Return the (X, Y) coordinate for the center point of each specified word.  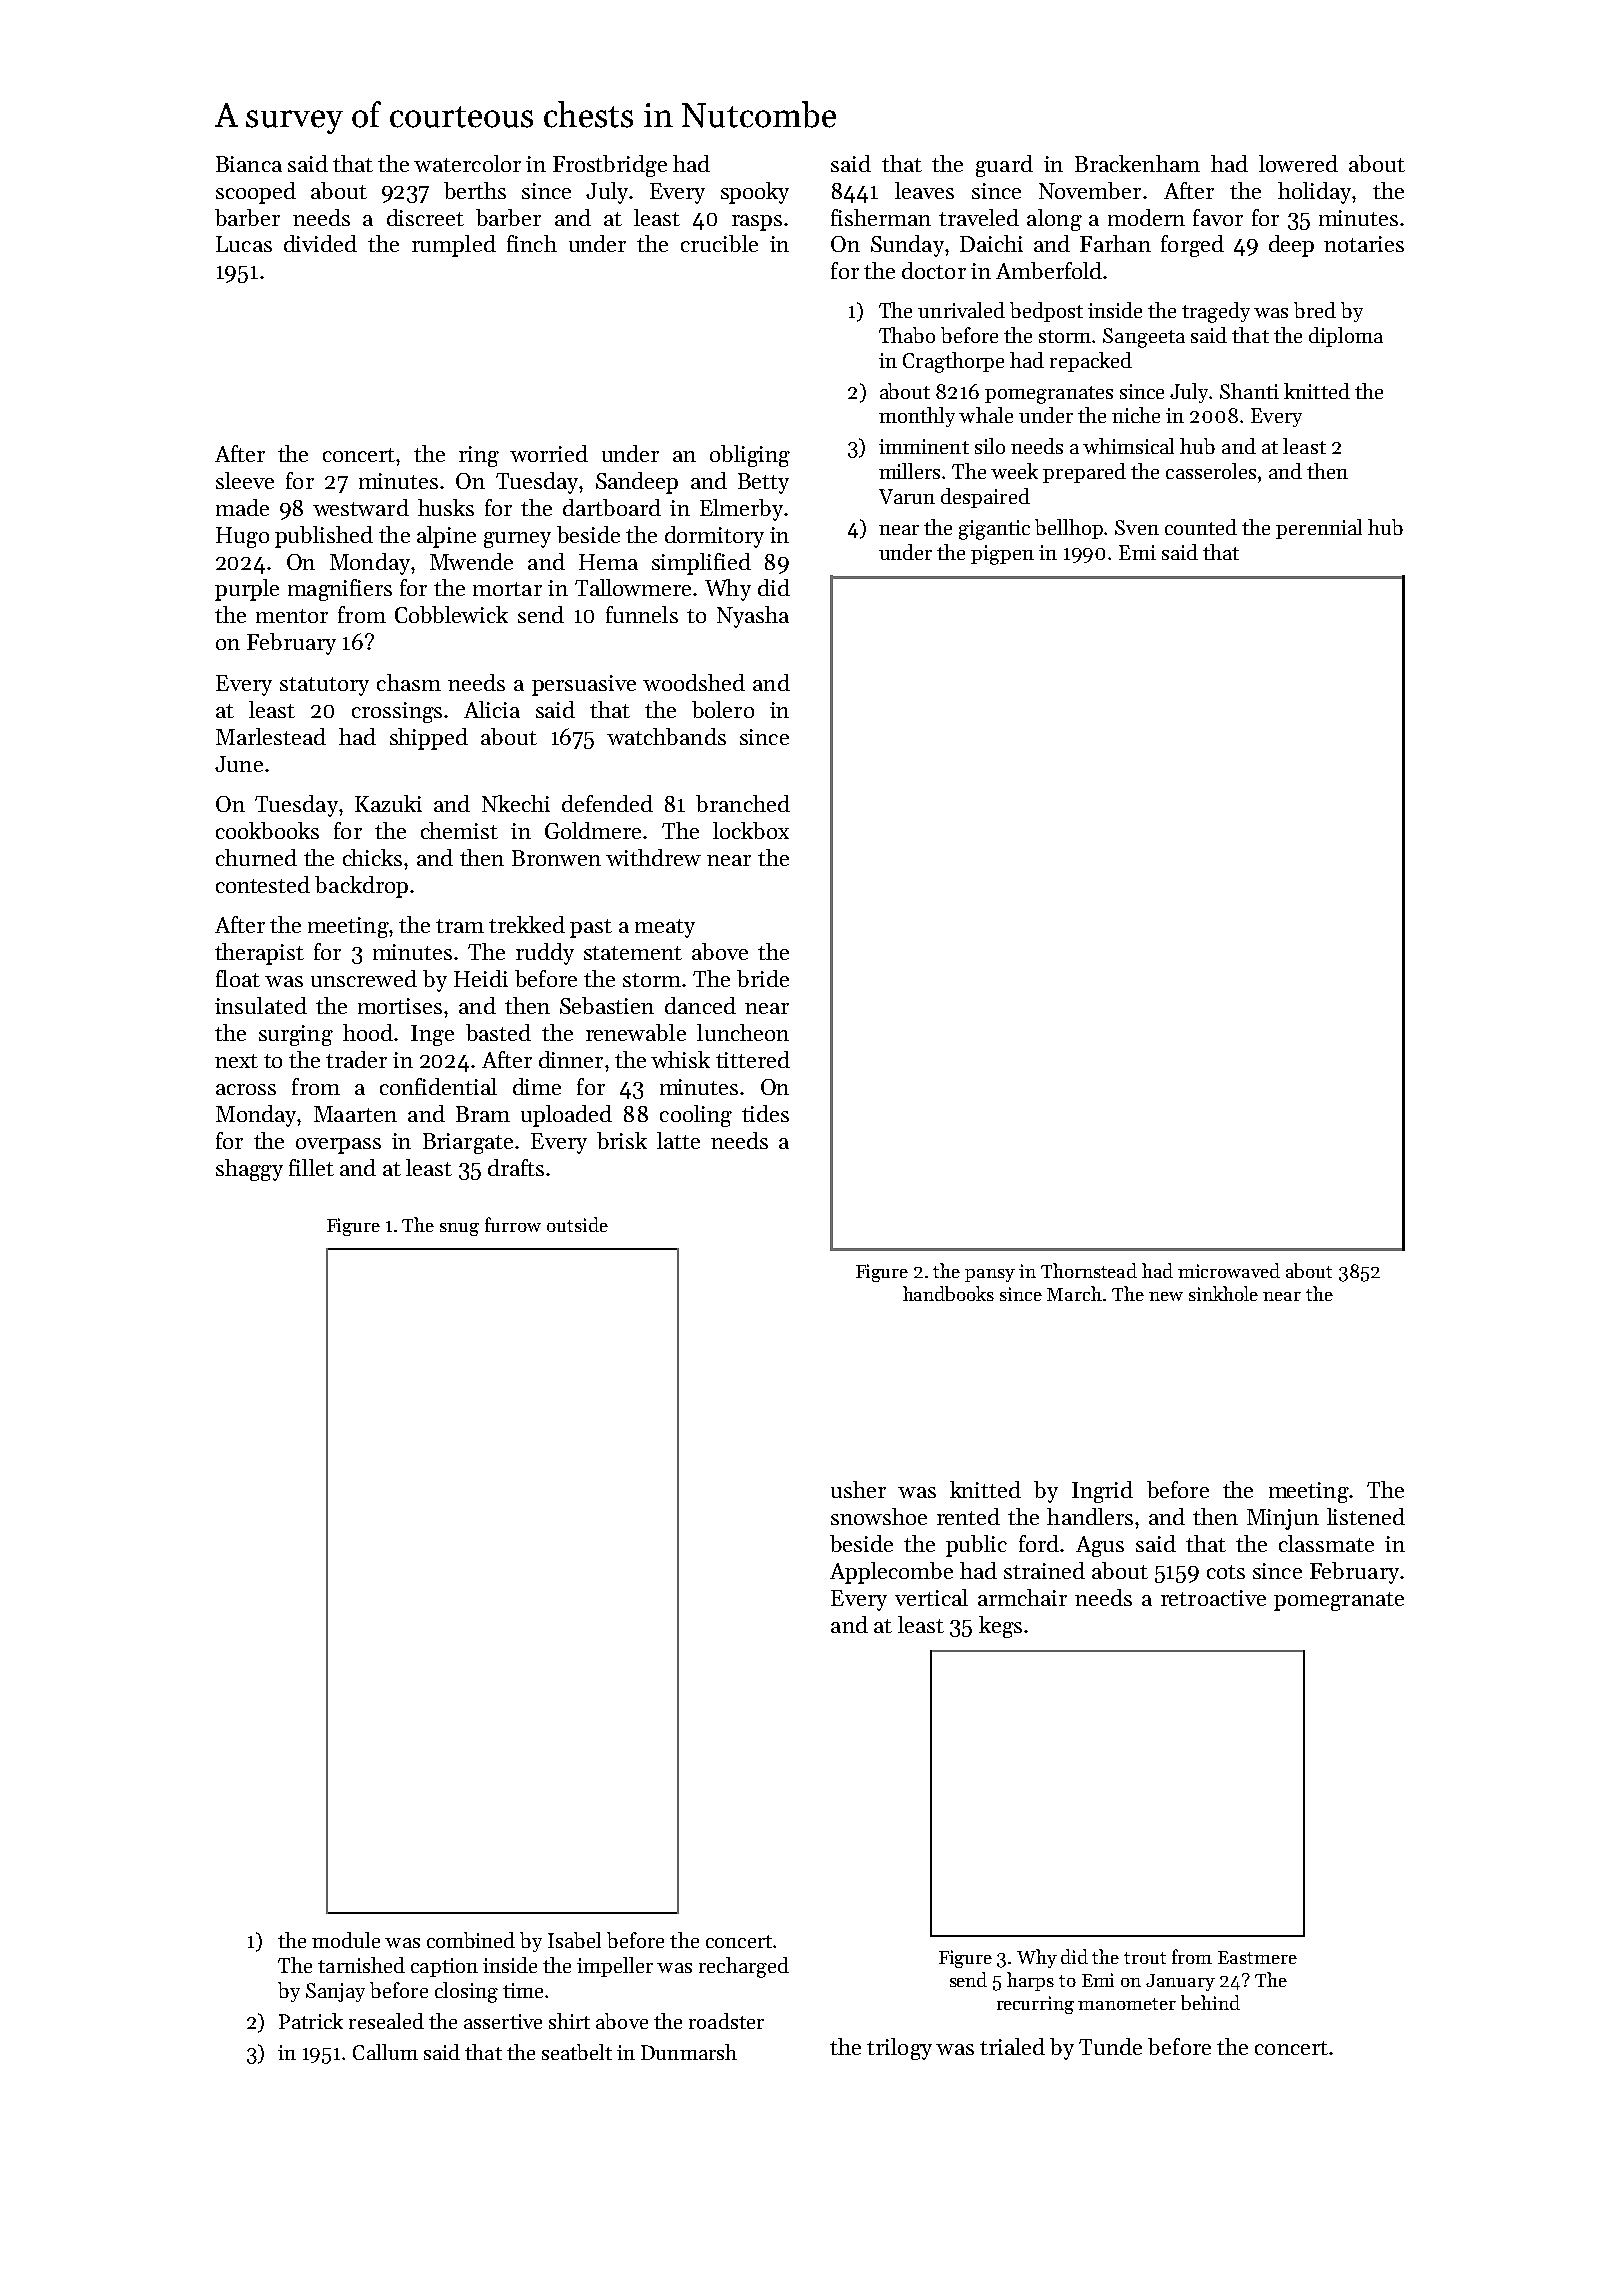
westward (361, 507)
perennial (1319, 529)
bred (1315, 310)
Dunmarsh (689, 2052)
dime (537, 1086)
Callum (385, 2052)
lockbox (751, 830)
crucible (719, 243)
